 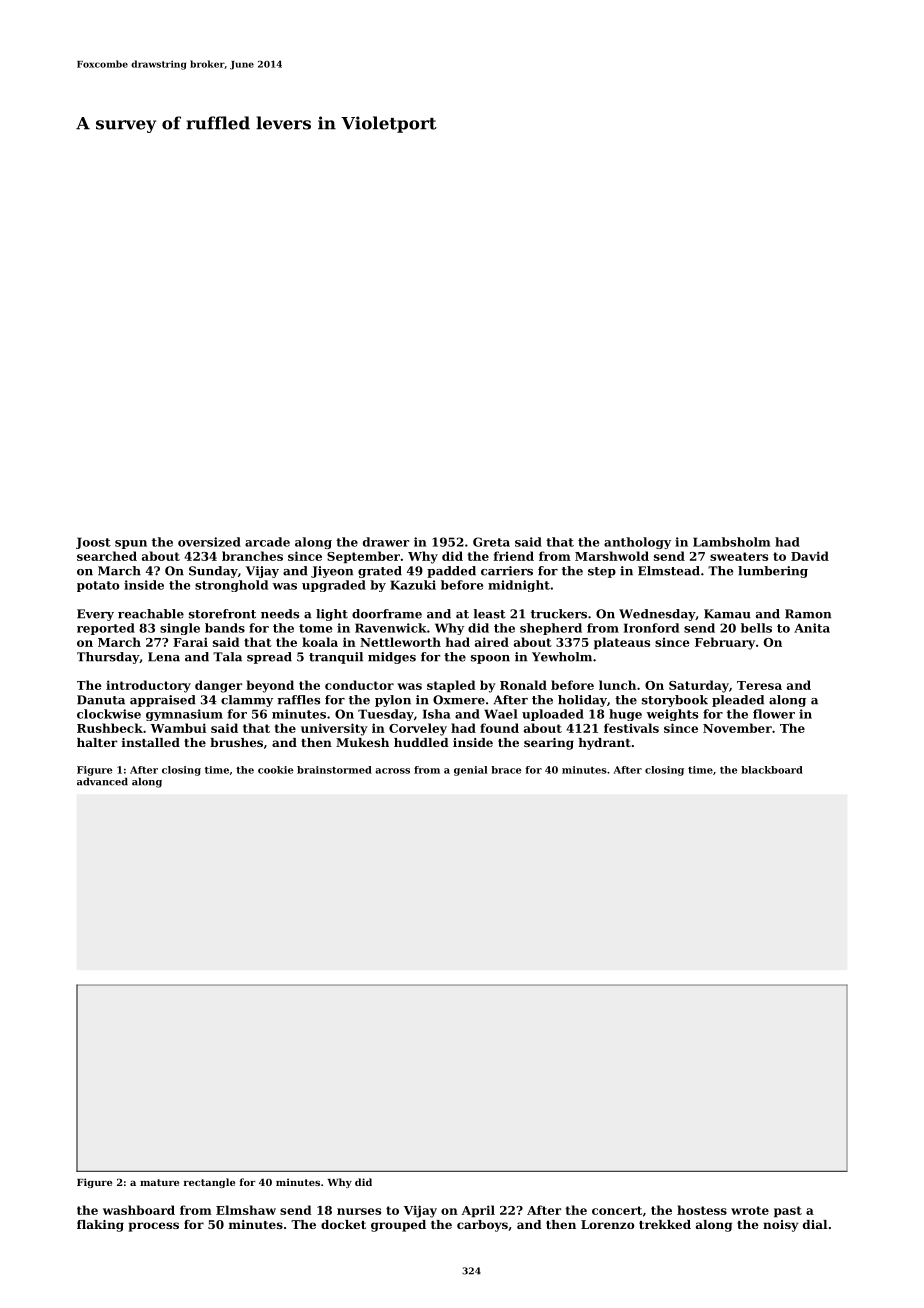 I want to click on cookie, so click(x=275, y=770).
